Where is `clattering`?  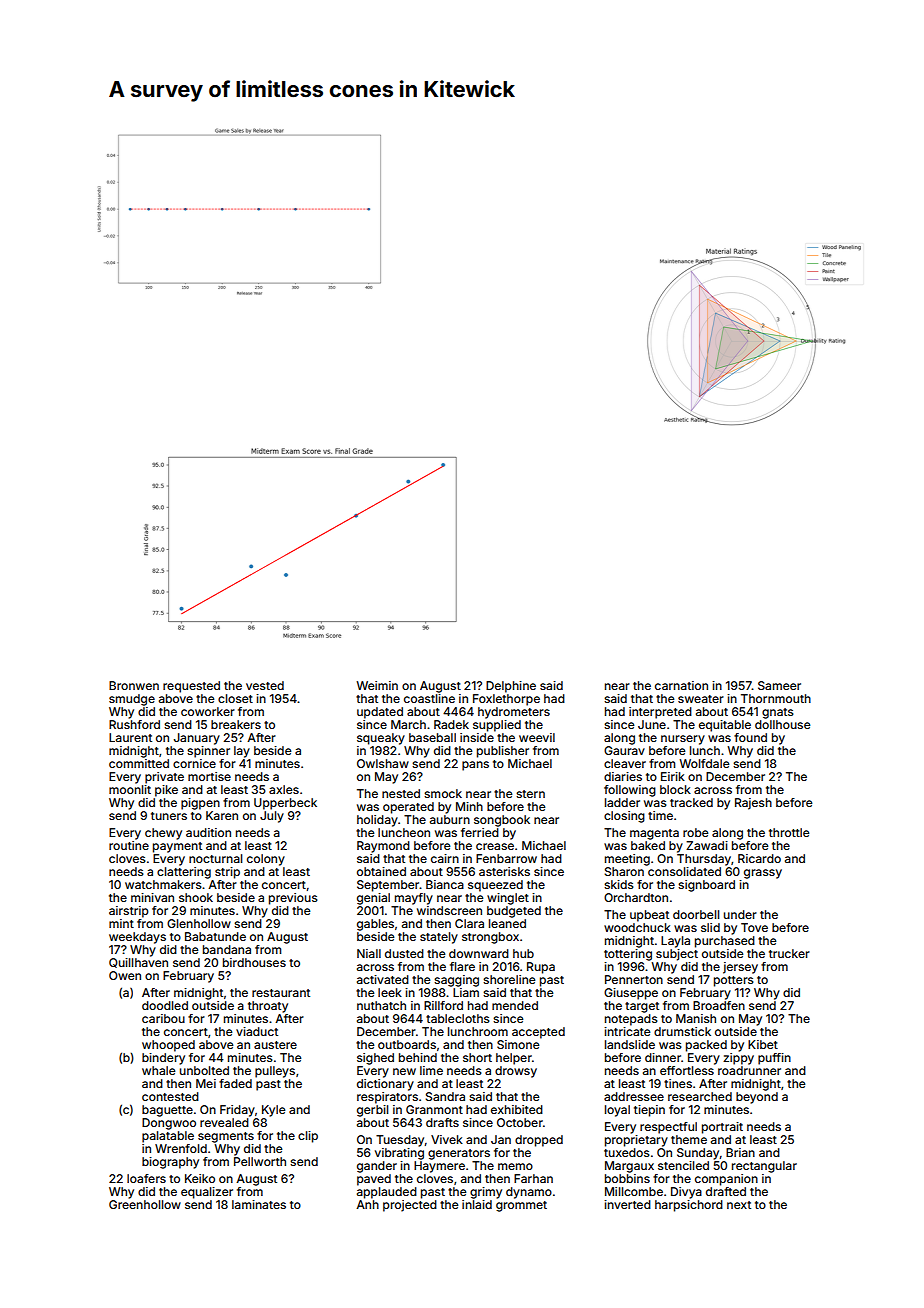 clattering is located at coordinates (184, 873).
